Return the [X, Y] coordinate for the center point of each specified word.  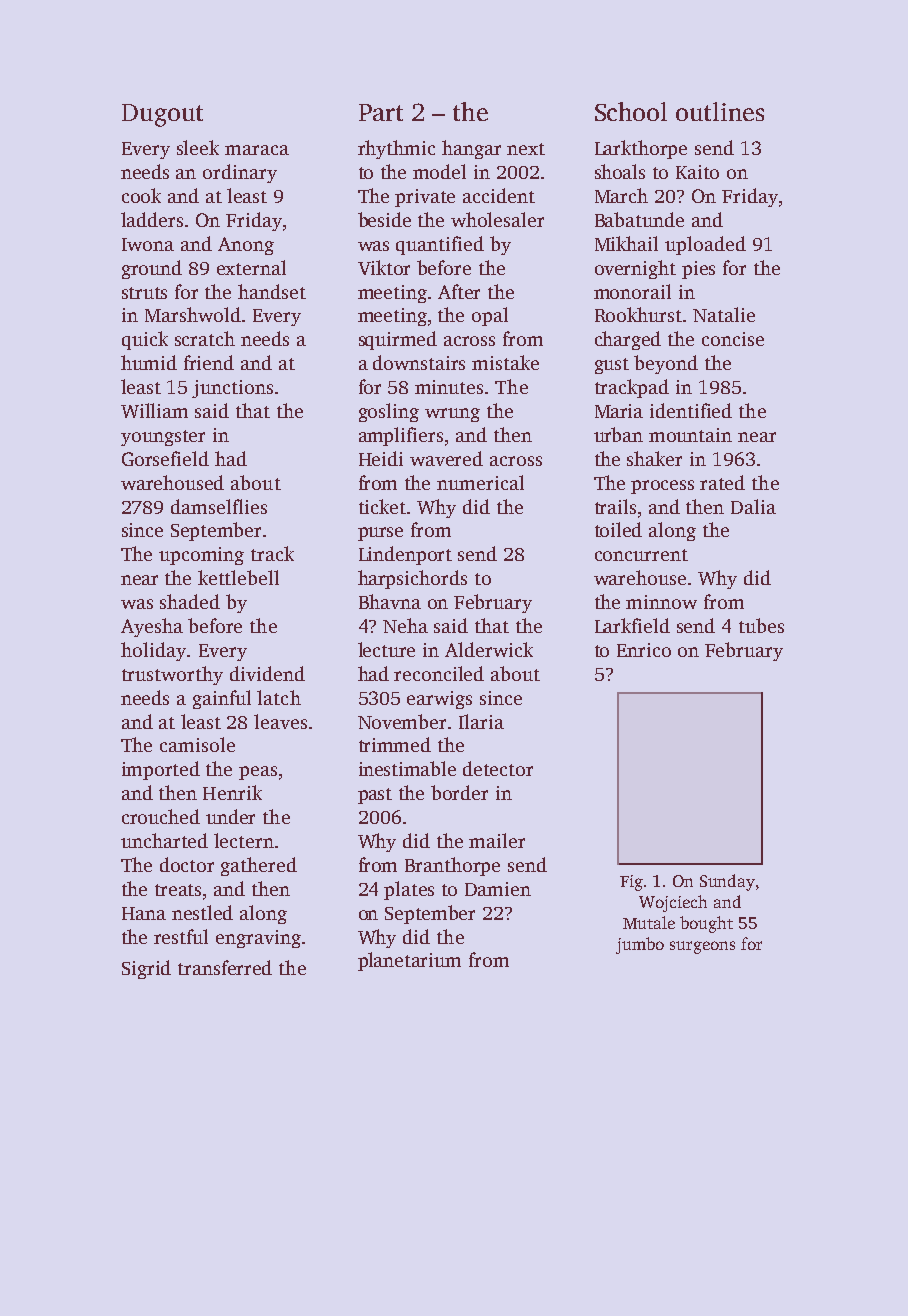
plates [409, 890]
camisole [197, 744]
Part [381, 112]
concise [733, 339]
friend [209, 362]
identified [691, 410]
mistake [505, 362]
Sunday [727, 882]
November [402, 721]
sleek [198, 147]
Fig [631, 883]
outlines [720, 111]
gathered [259, 866]
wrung [452, 415]
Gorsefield [165, 458]
